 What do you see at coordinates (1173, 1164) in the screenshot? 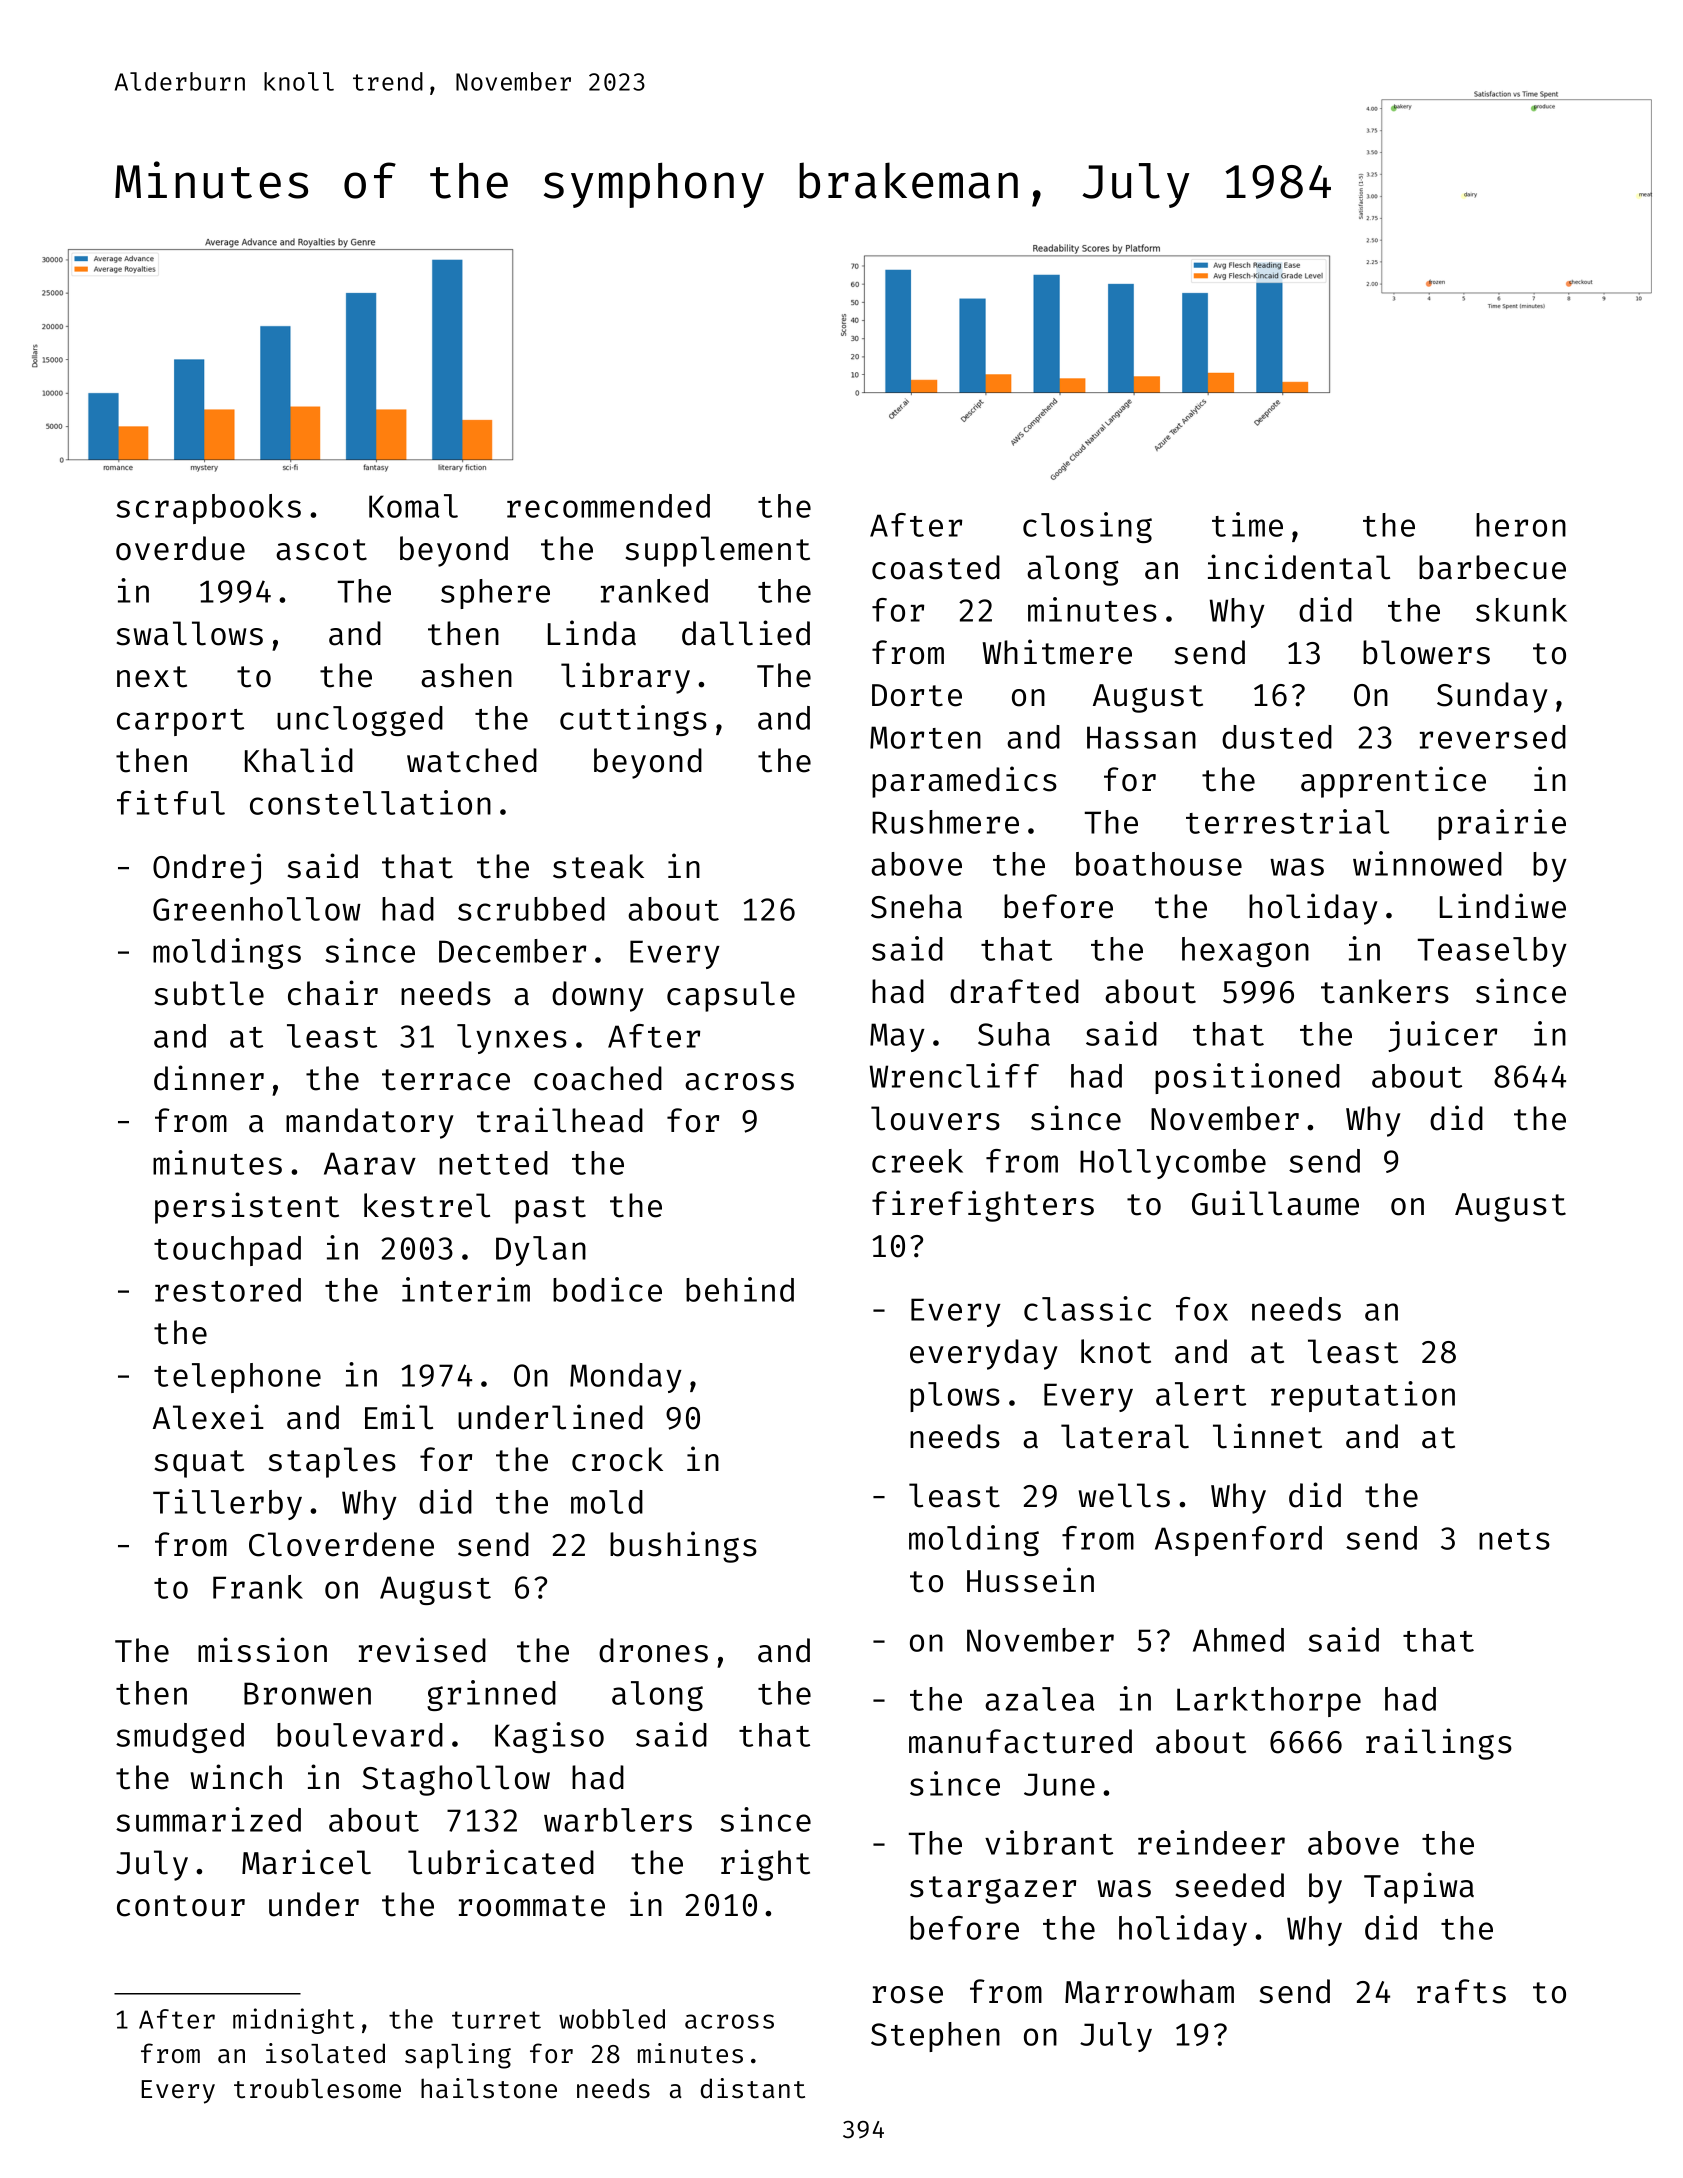
I see `Hollycombe` at bounding box center [1173, 1164].
